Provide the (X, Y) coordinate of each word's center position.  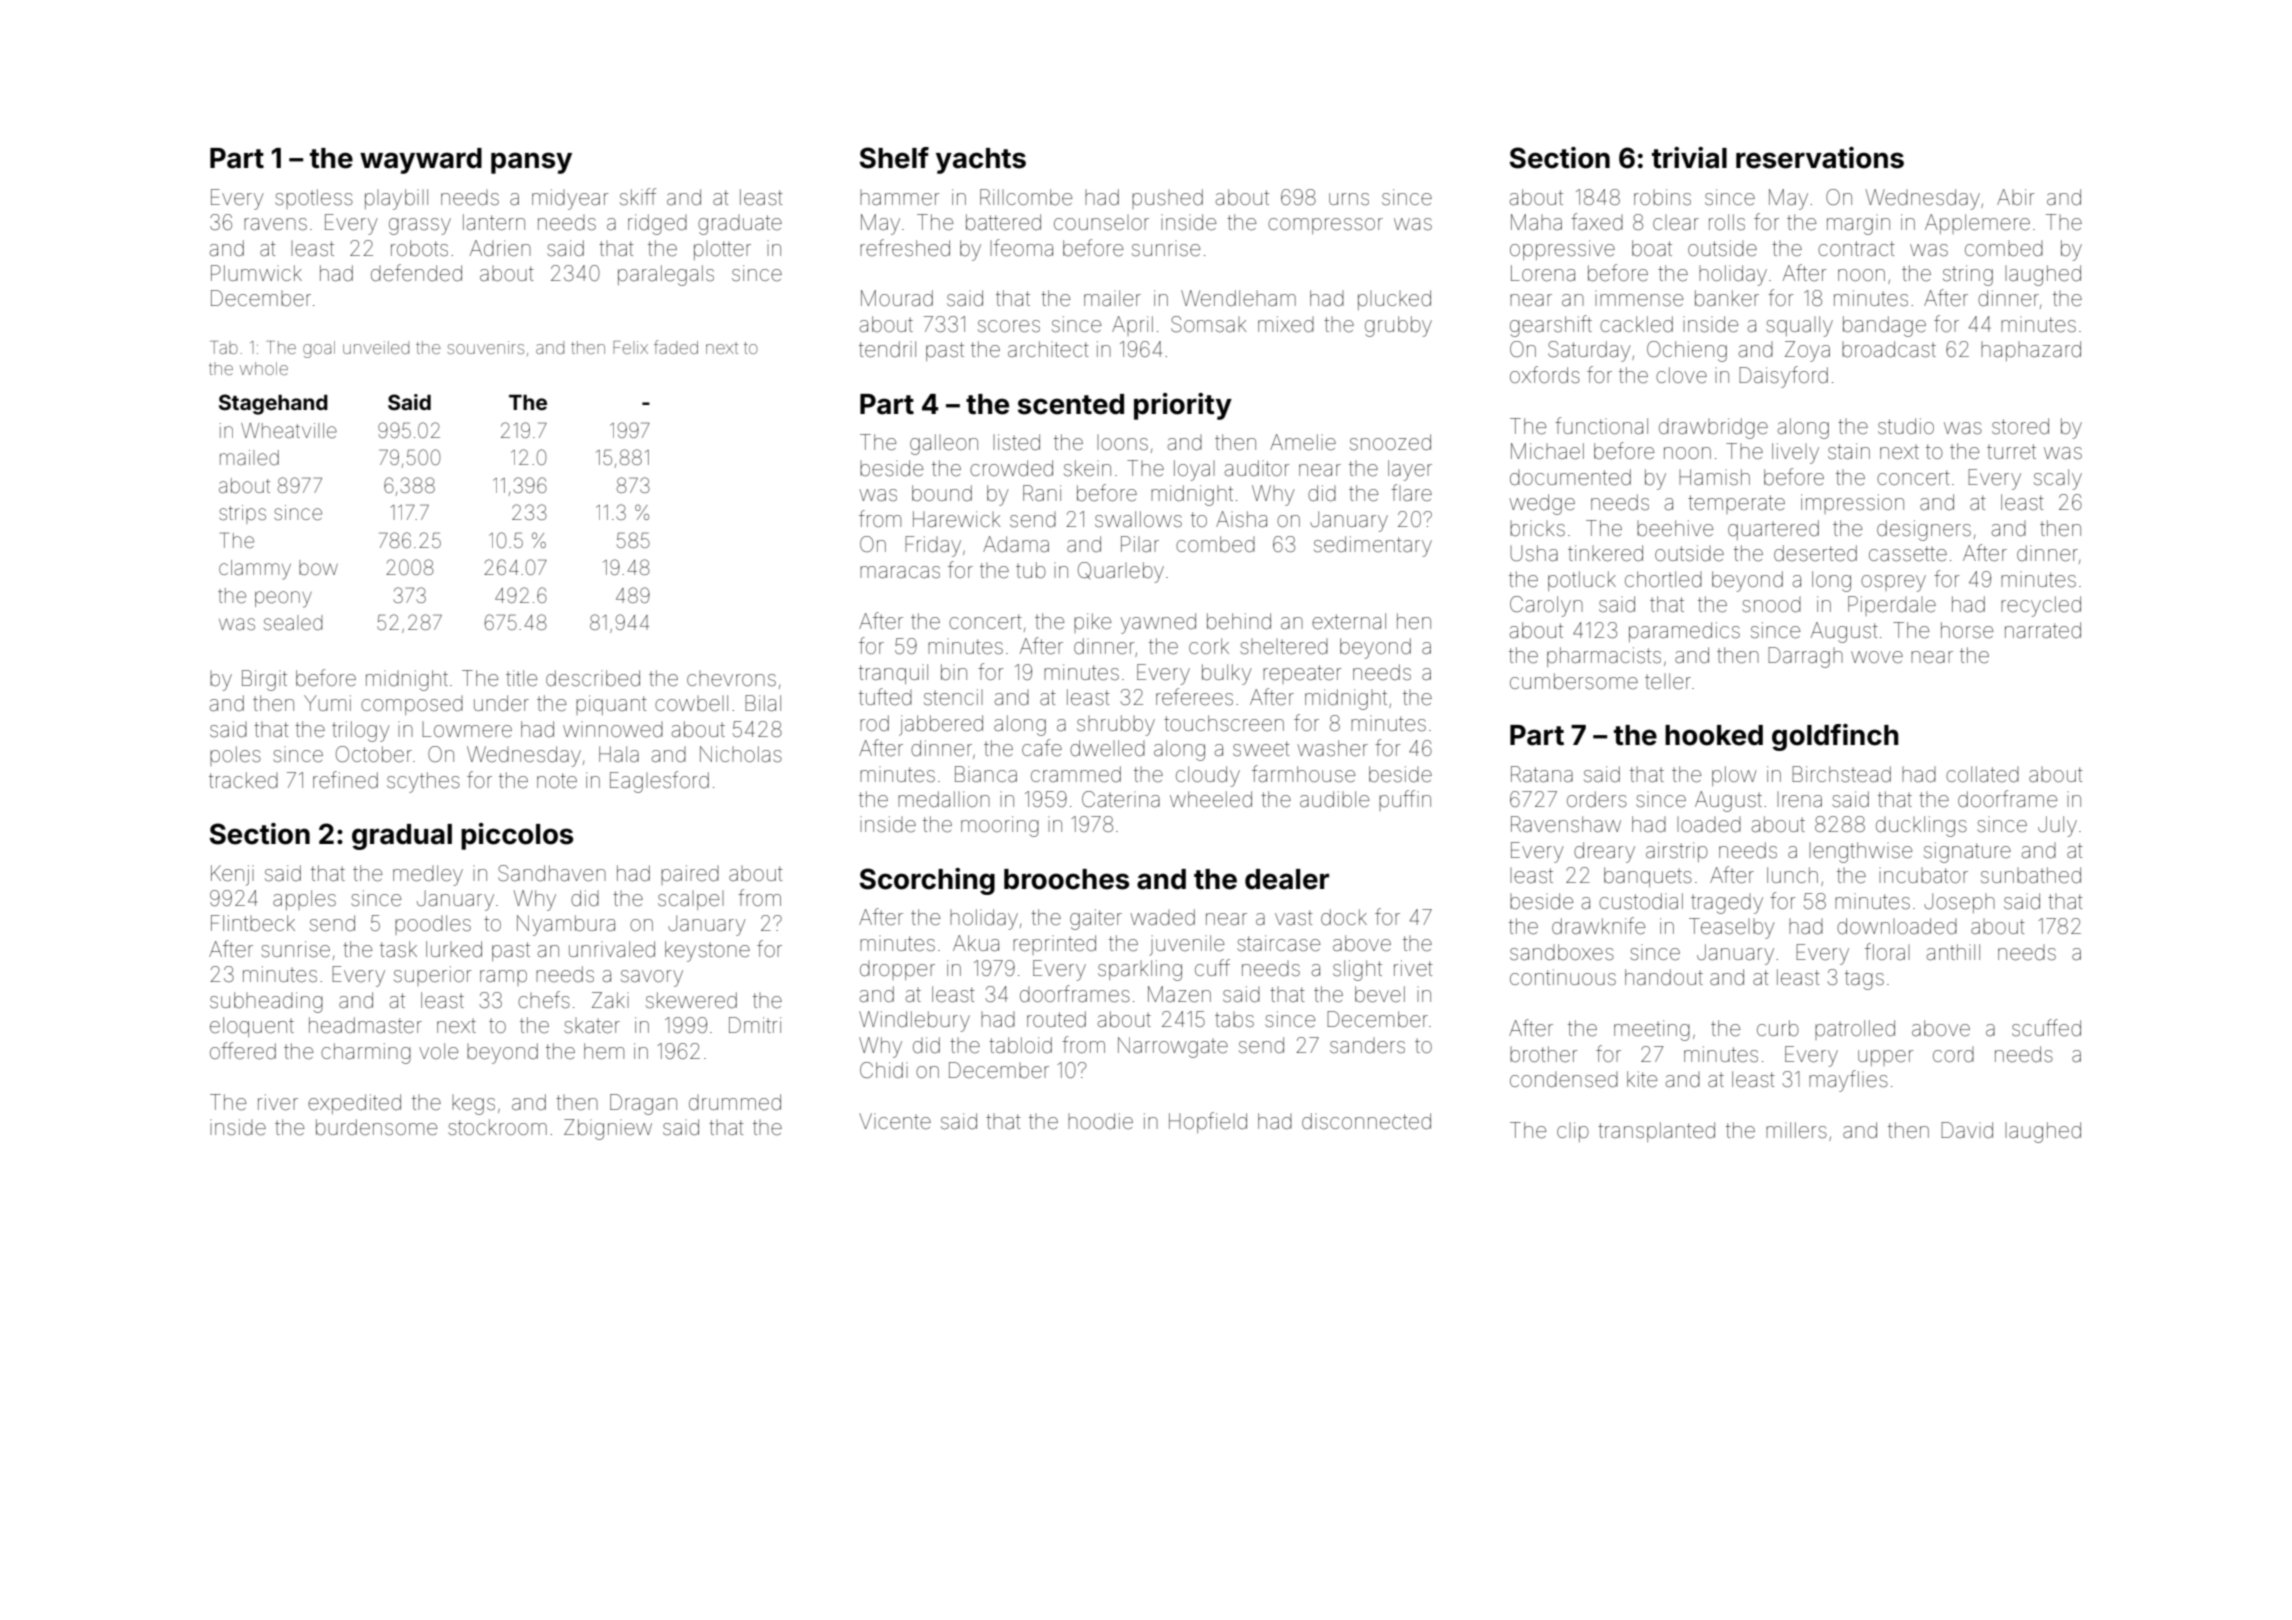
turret (2011, 452)
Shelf (894, 158)
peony (283, 599)
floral (1887, 951)
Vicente (895, 1121)
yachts (981, 161)
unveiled (376, 347)
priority (1183, 406)
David (1967, 1130)
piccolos (517, 836)
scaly (2058, 479)
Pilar (1140, 544)
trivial (1689, 158)
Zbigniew (608, 1129)
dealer (1287, 879)
